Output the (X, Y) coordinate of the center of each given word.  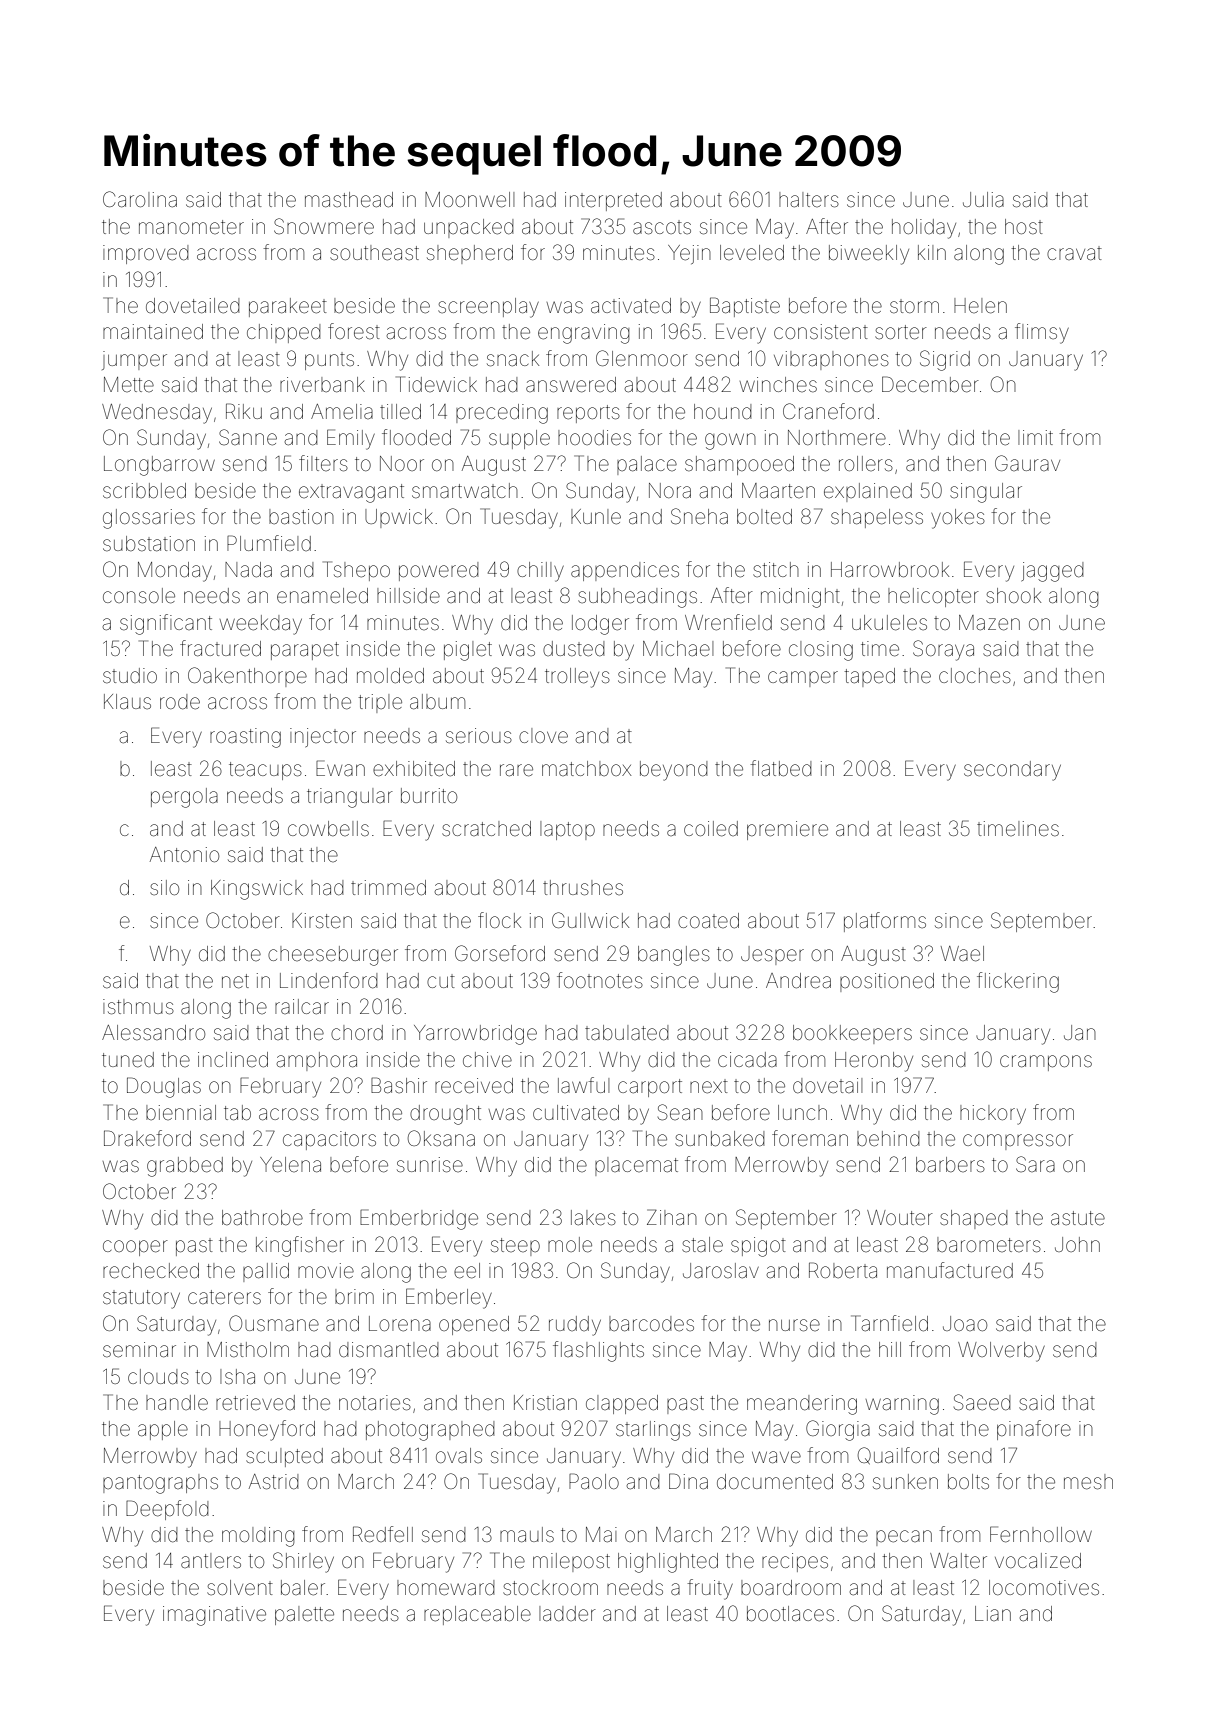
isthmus (138, 1006)
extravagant (351, 493)
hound (723, 411)
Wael (962, 954)
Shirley (303, 1562)
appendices (625, 571)
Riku (244, 411)
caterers (224, 1297)
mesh (1088, 1482)
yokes (958, 519)
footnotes (600, 980)
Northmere (837, 438)
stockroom (550, 1587)
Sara (1035, 1164)
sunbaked (720, 1139)
